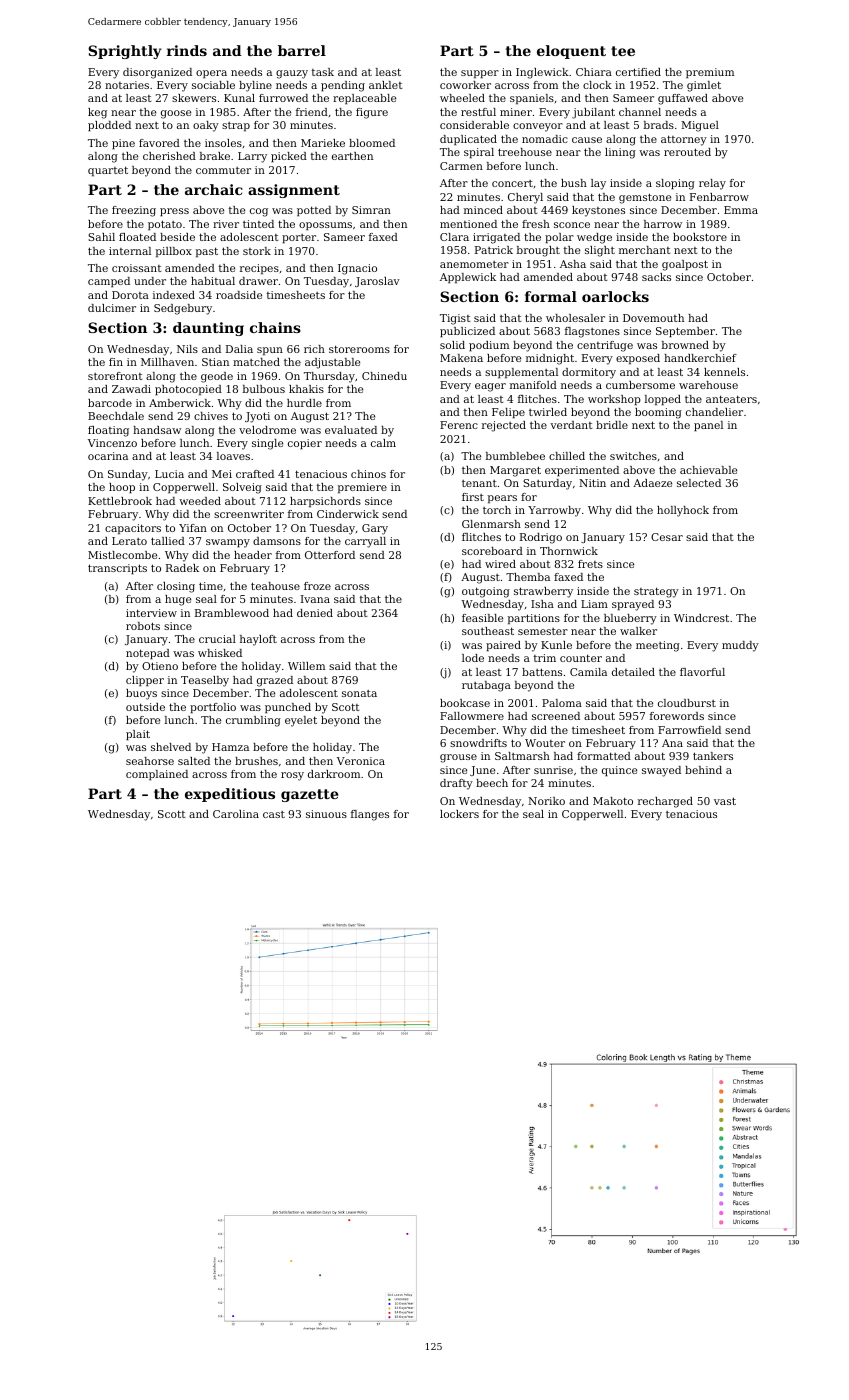 The image size is (849, 1400). Describe the element at coordinates (187, 50) in the image. I see `rinds` at that location.
